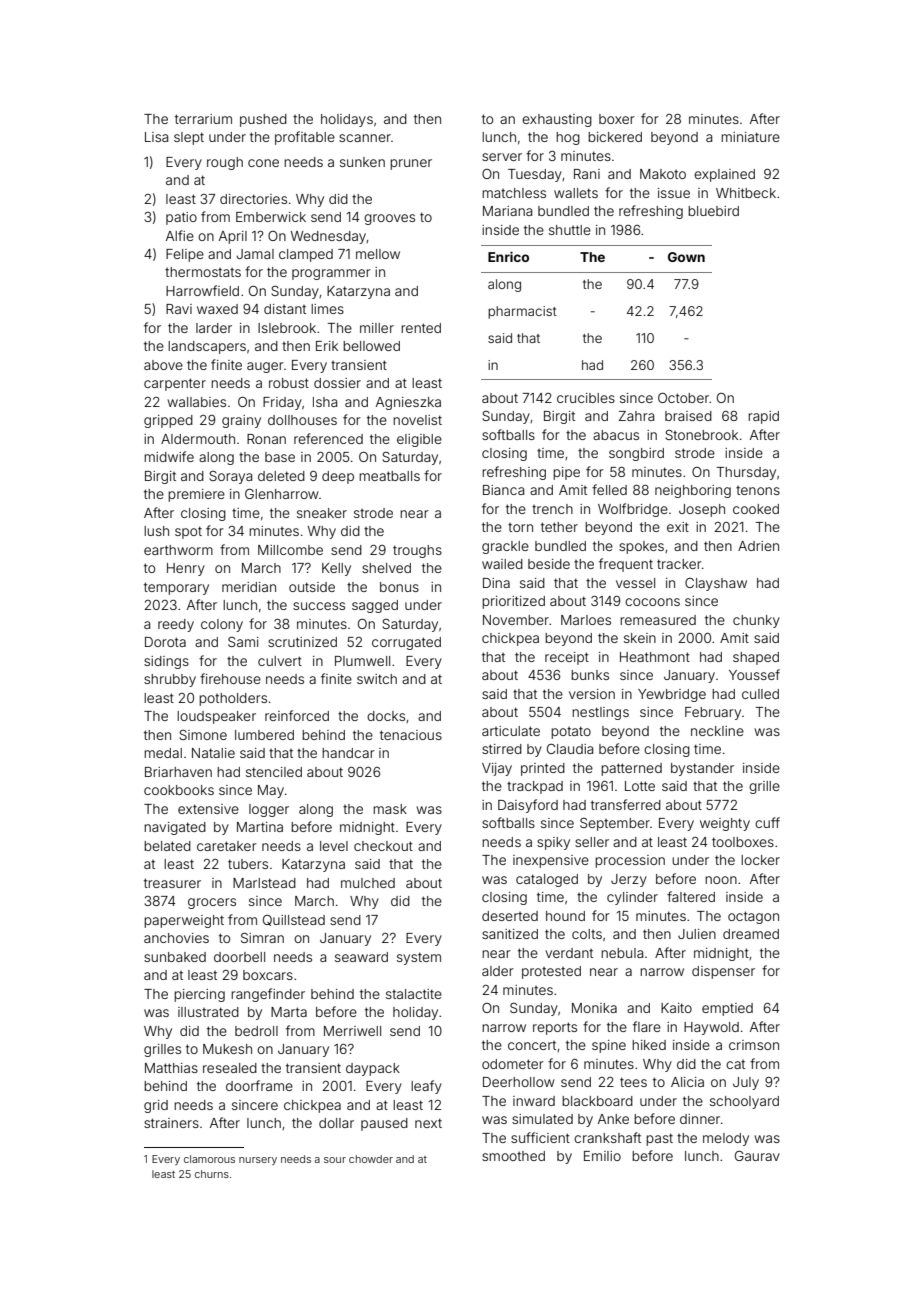 Image resolution: width=924 pixels, height=1314 pixels. Describe the element at coordinates (199, 995) in the screenshot. I see `piercing` at that location.
